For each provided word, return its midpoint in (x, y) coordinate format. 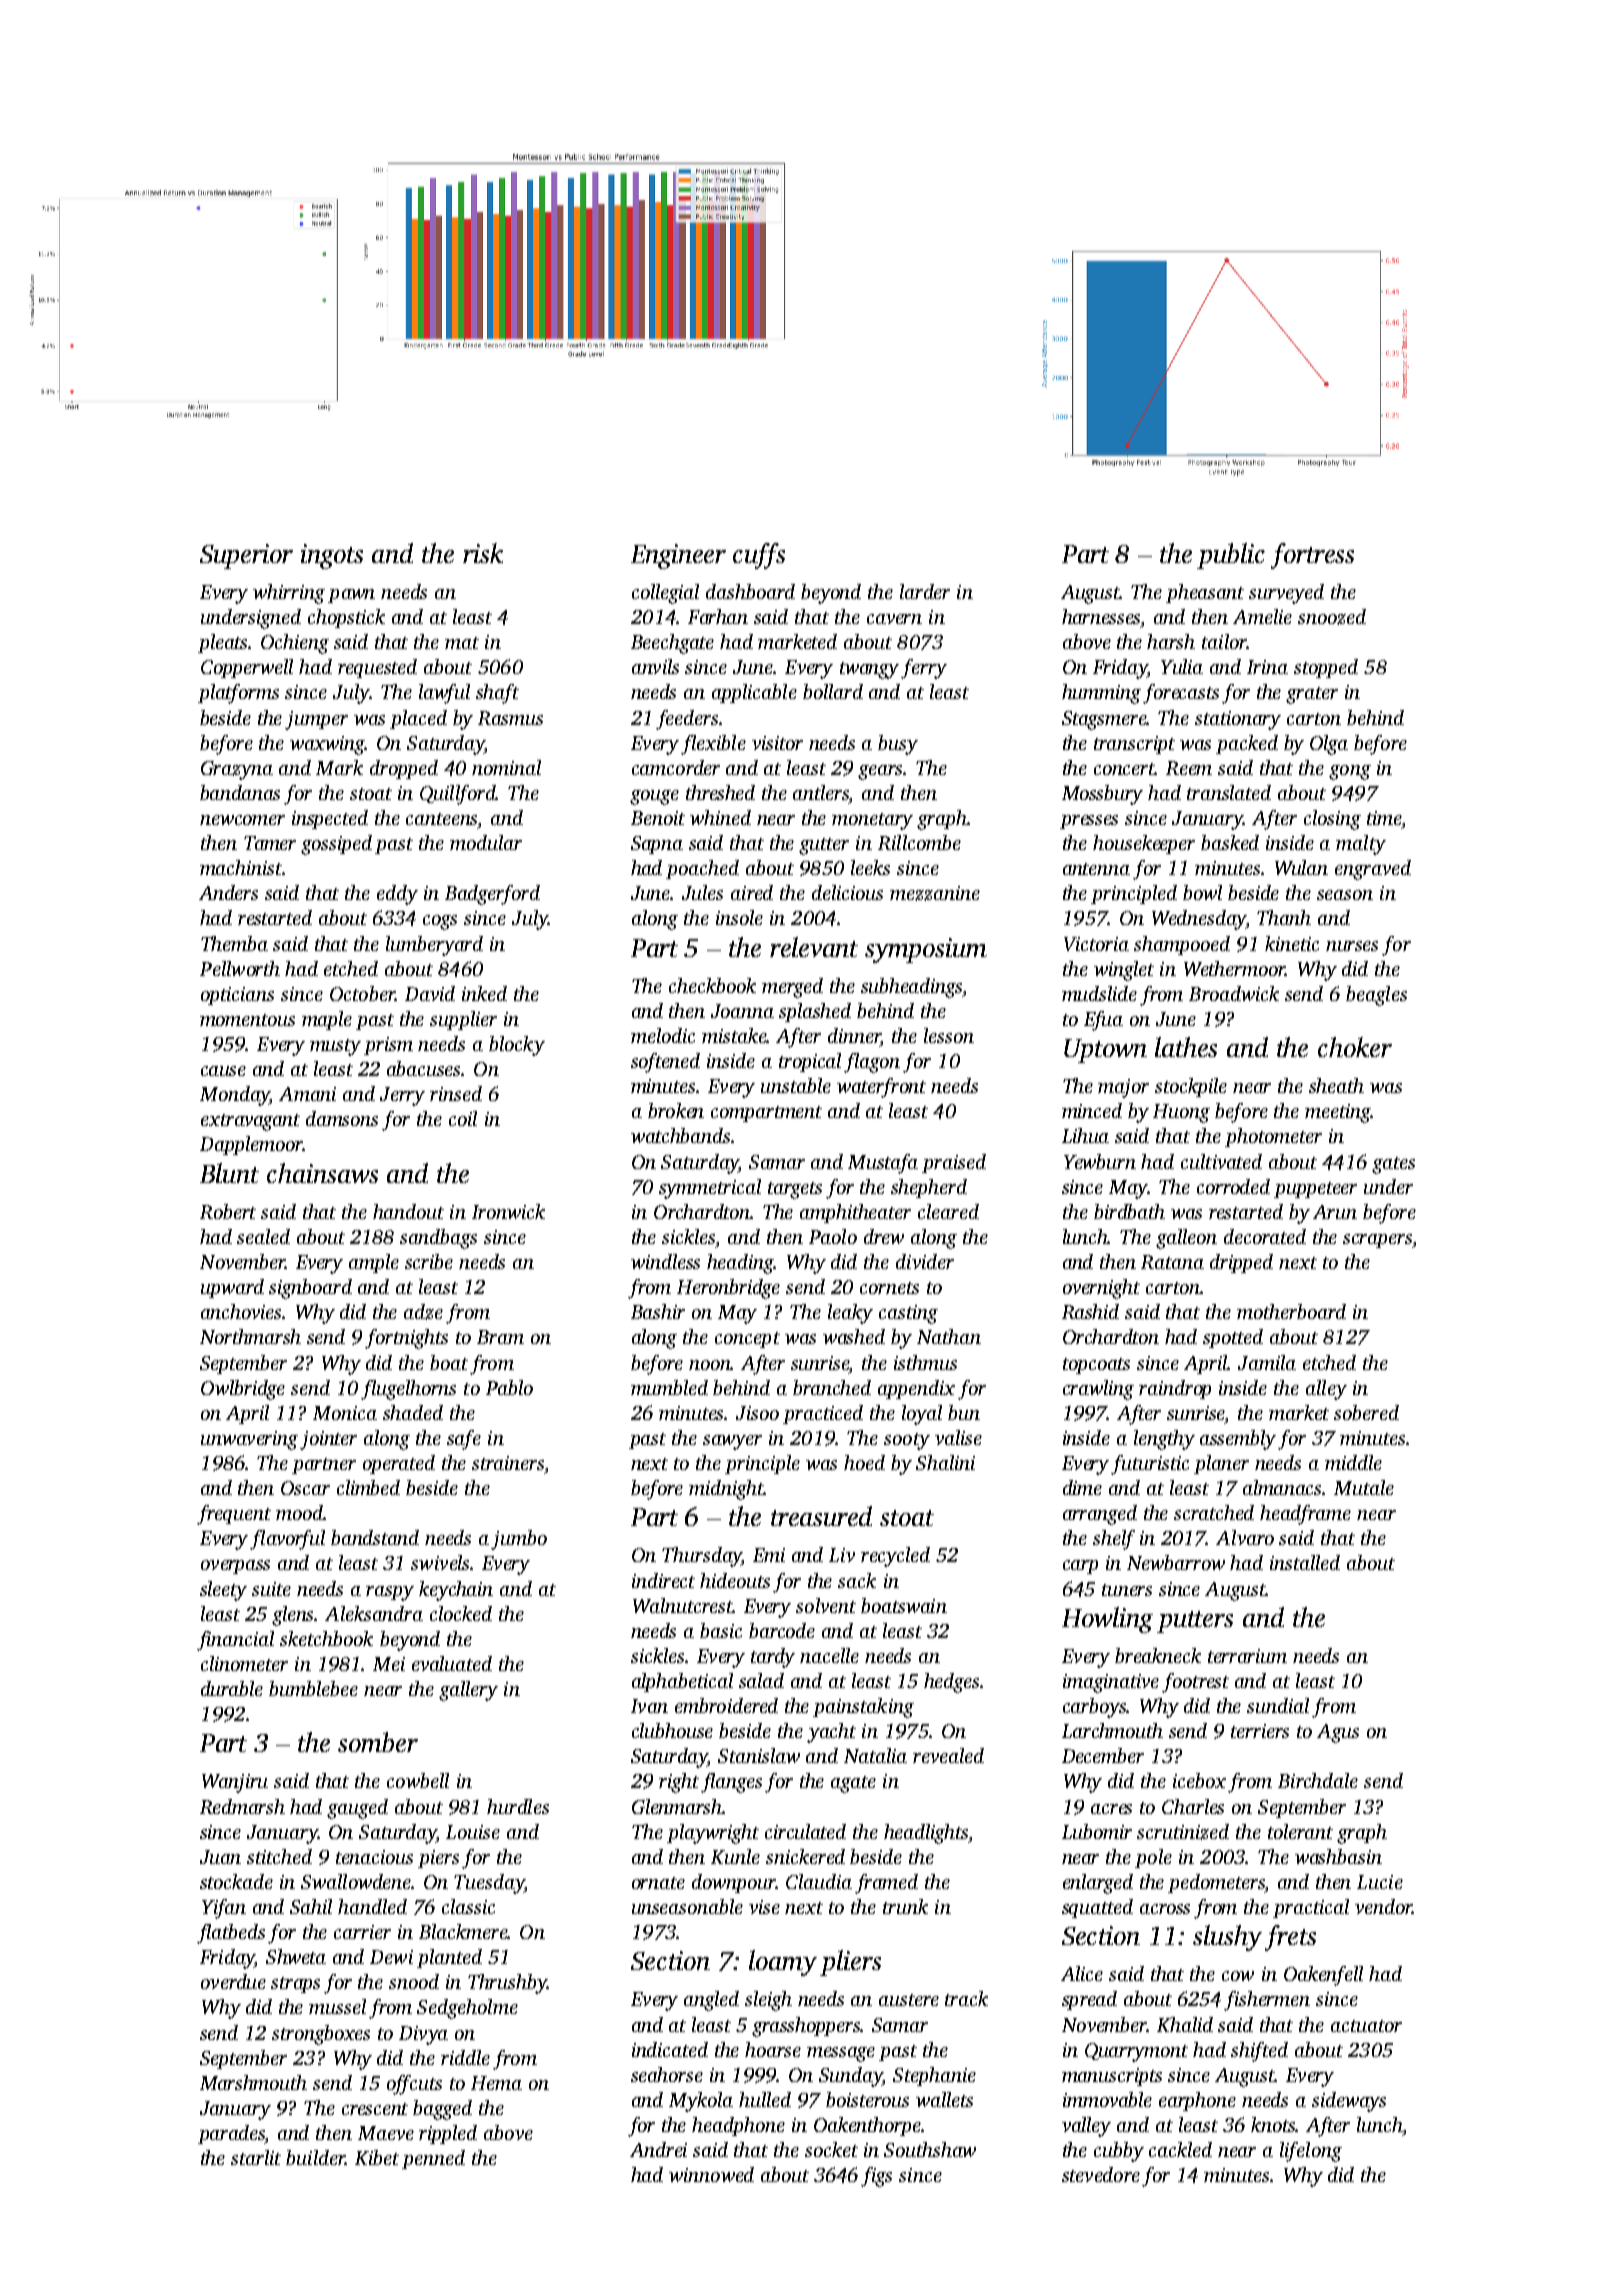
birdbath (1129, 1211)
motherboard (1291, 1311)
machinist (241, 867)
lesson (949, 1035)
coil (463, 1118)
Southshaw (930, 2149)
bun (964, 1412)
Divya (423, 2035)
